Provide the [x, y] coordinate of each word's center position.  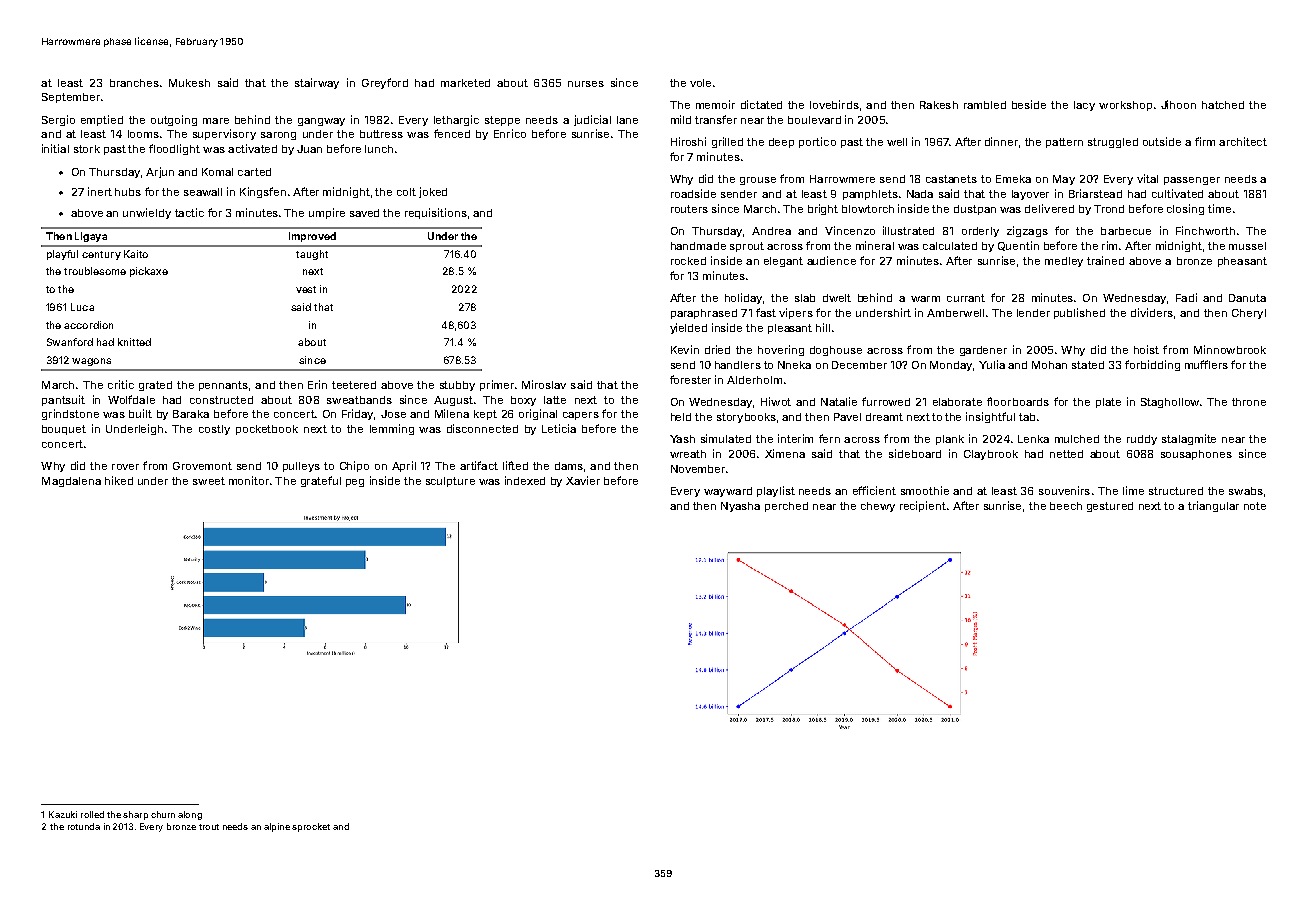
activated [252, 148]
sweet [209, 481]
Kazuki [63, 814]
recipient [923, 506]
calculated [950, 246]
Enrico [510, 133]
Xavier [583, 480]
